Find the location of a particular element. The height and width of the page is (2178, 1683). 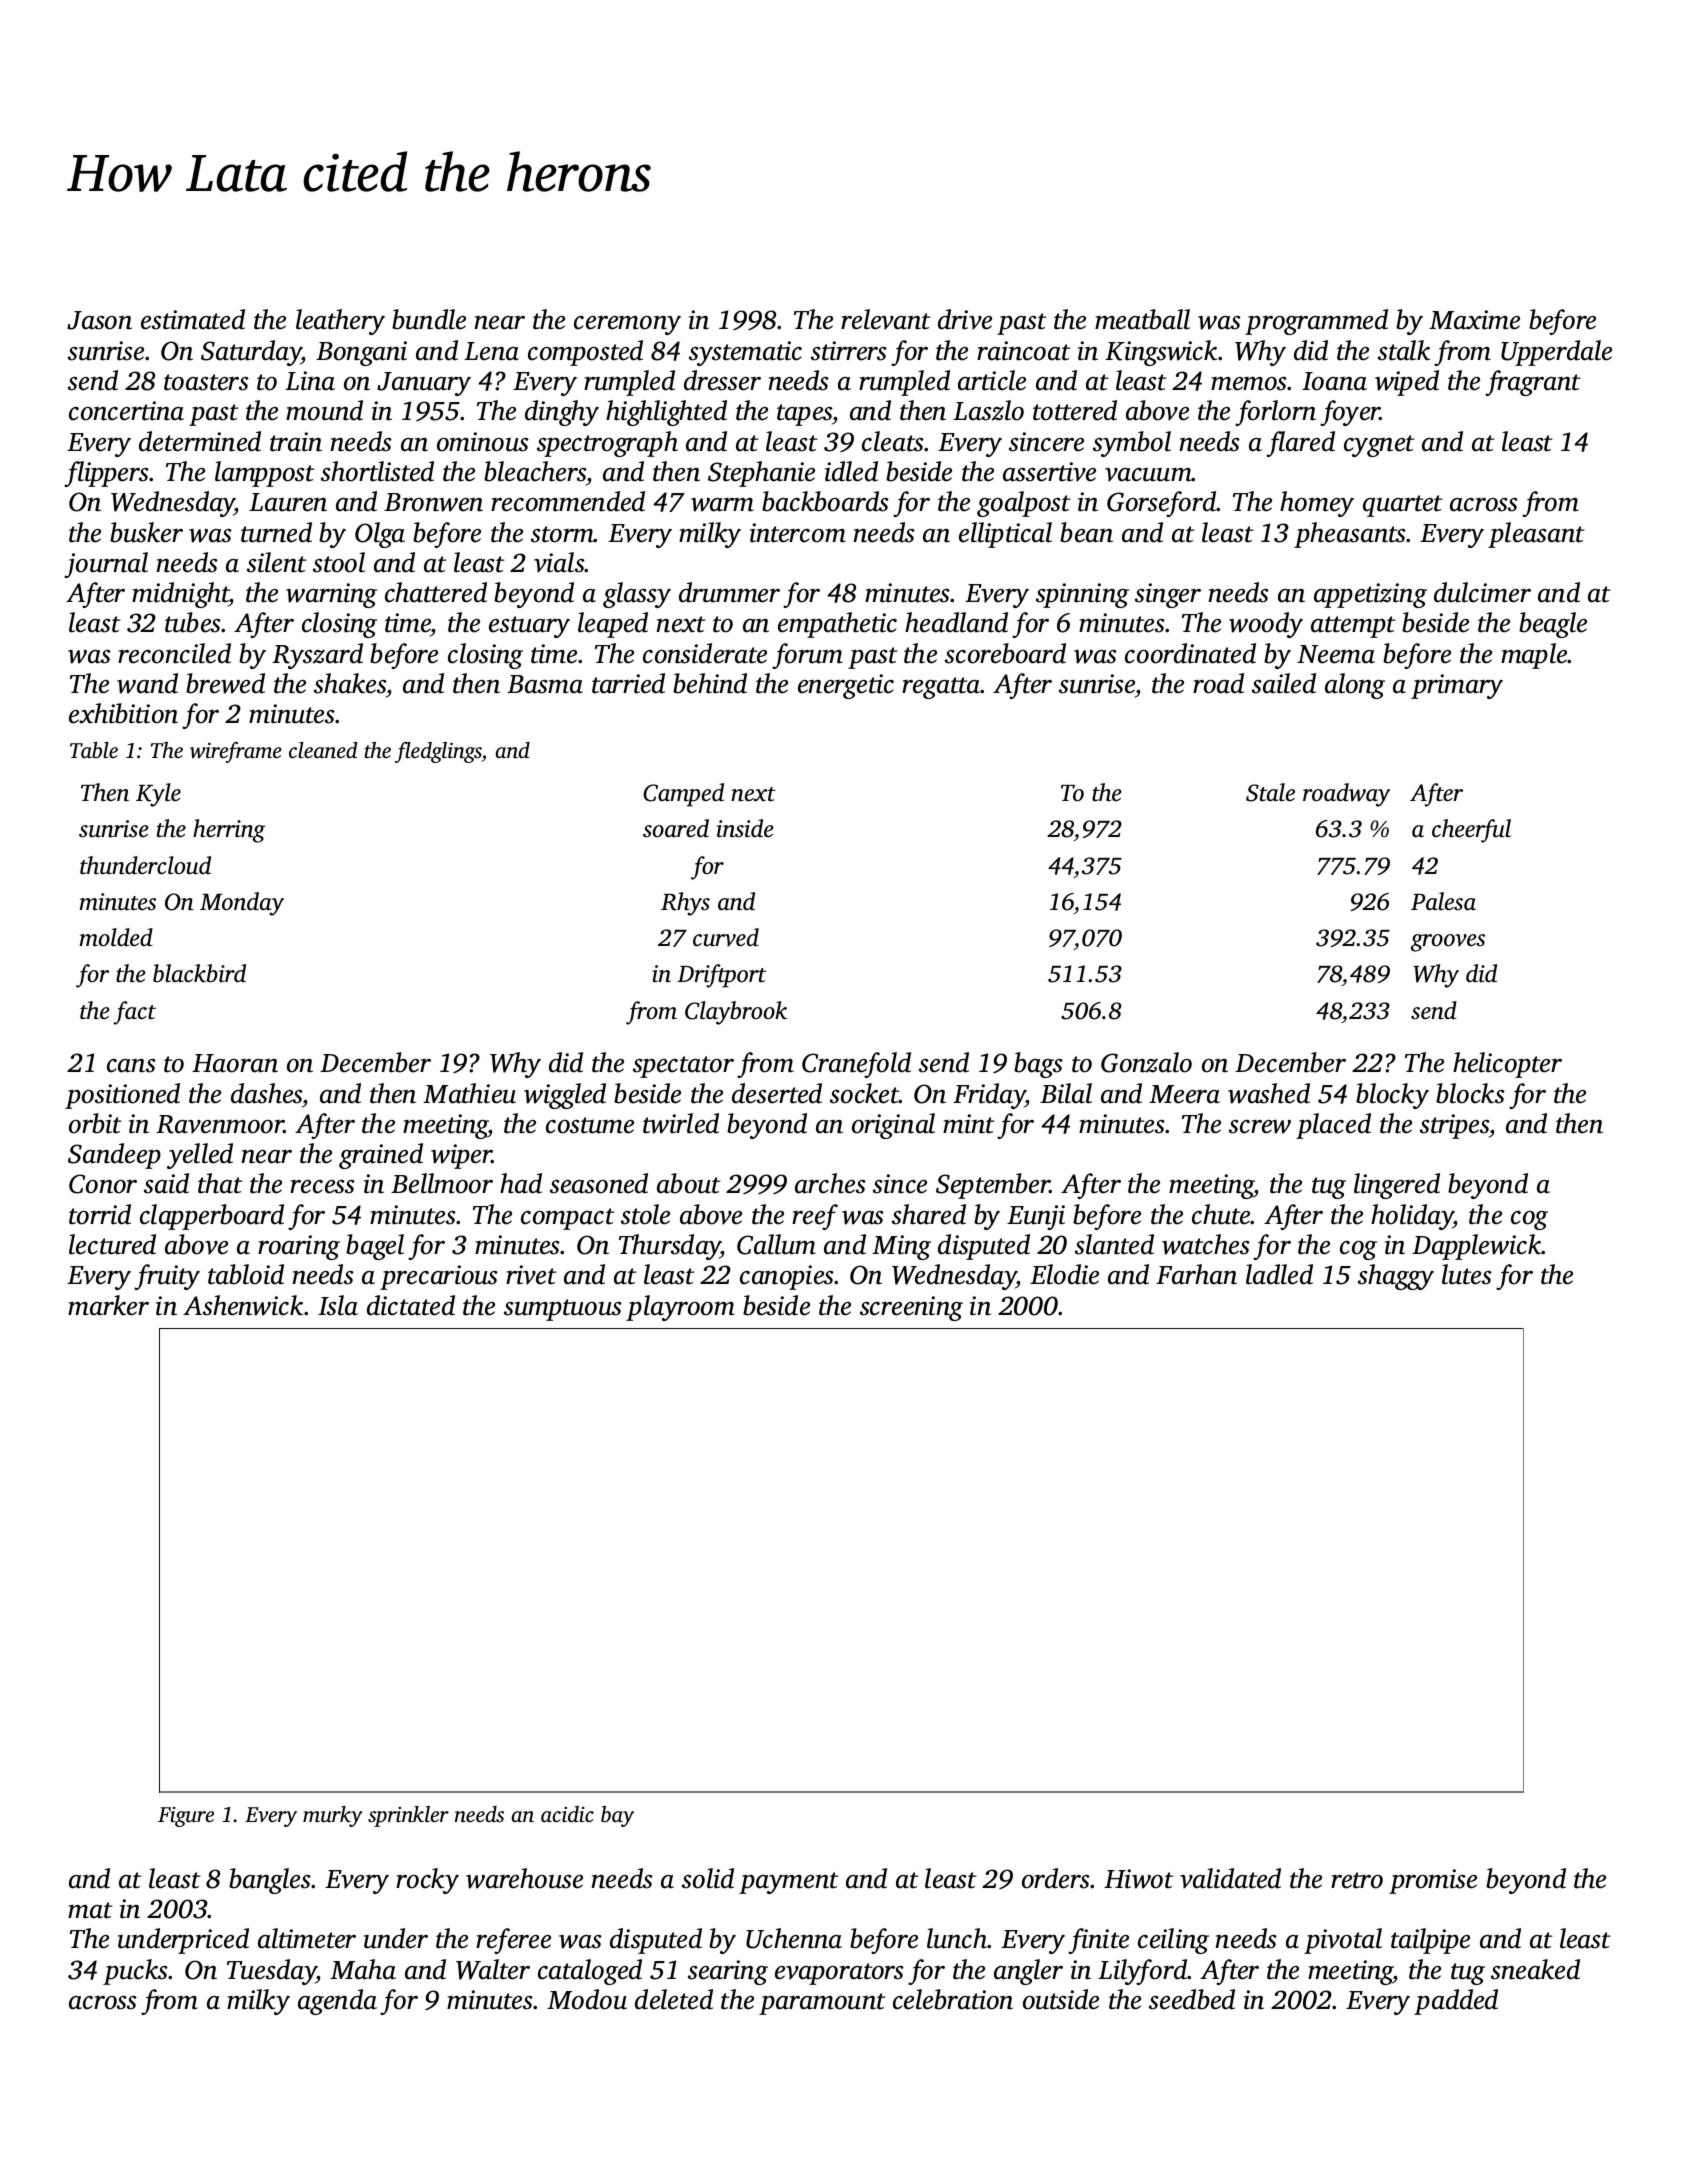

stalk is located at coordinates (1404, 350).
